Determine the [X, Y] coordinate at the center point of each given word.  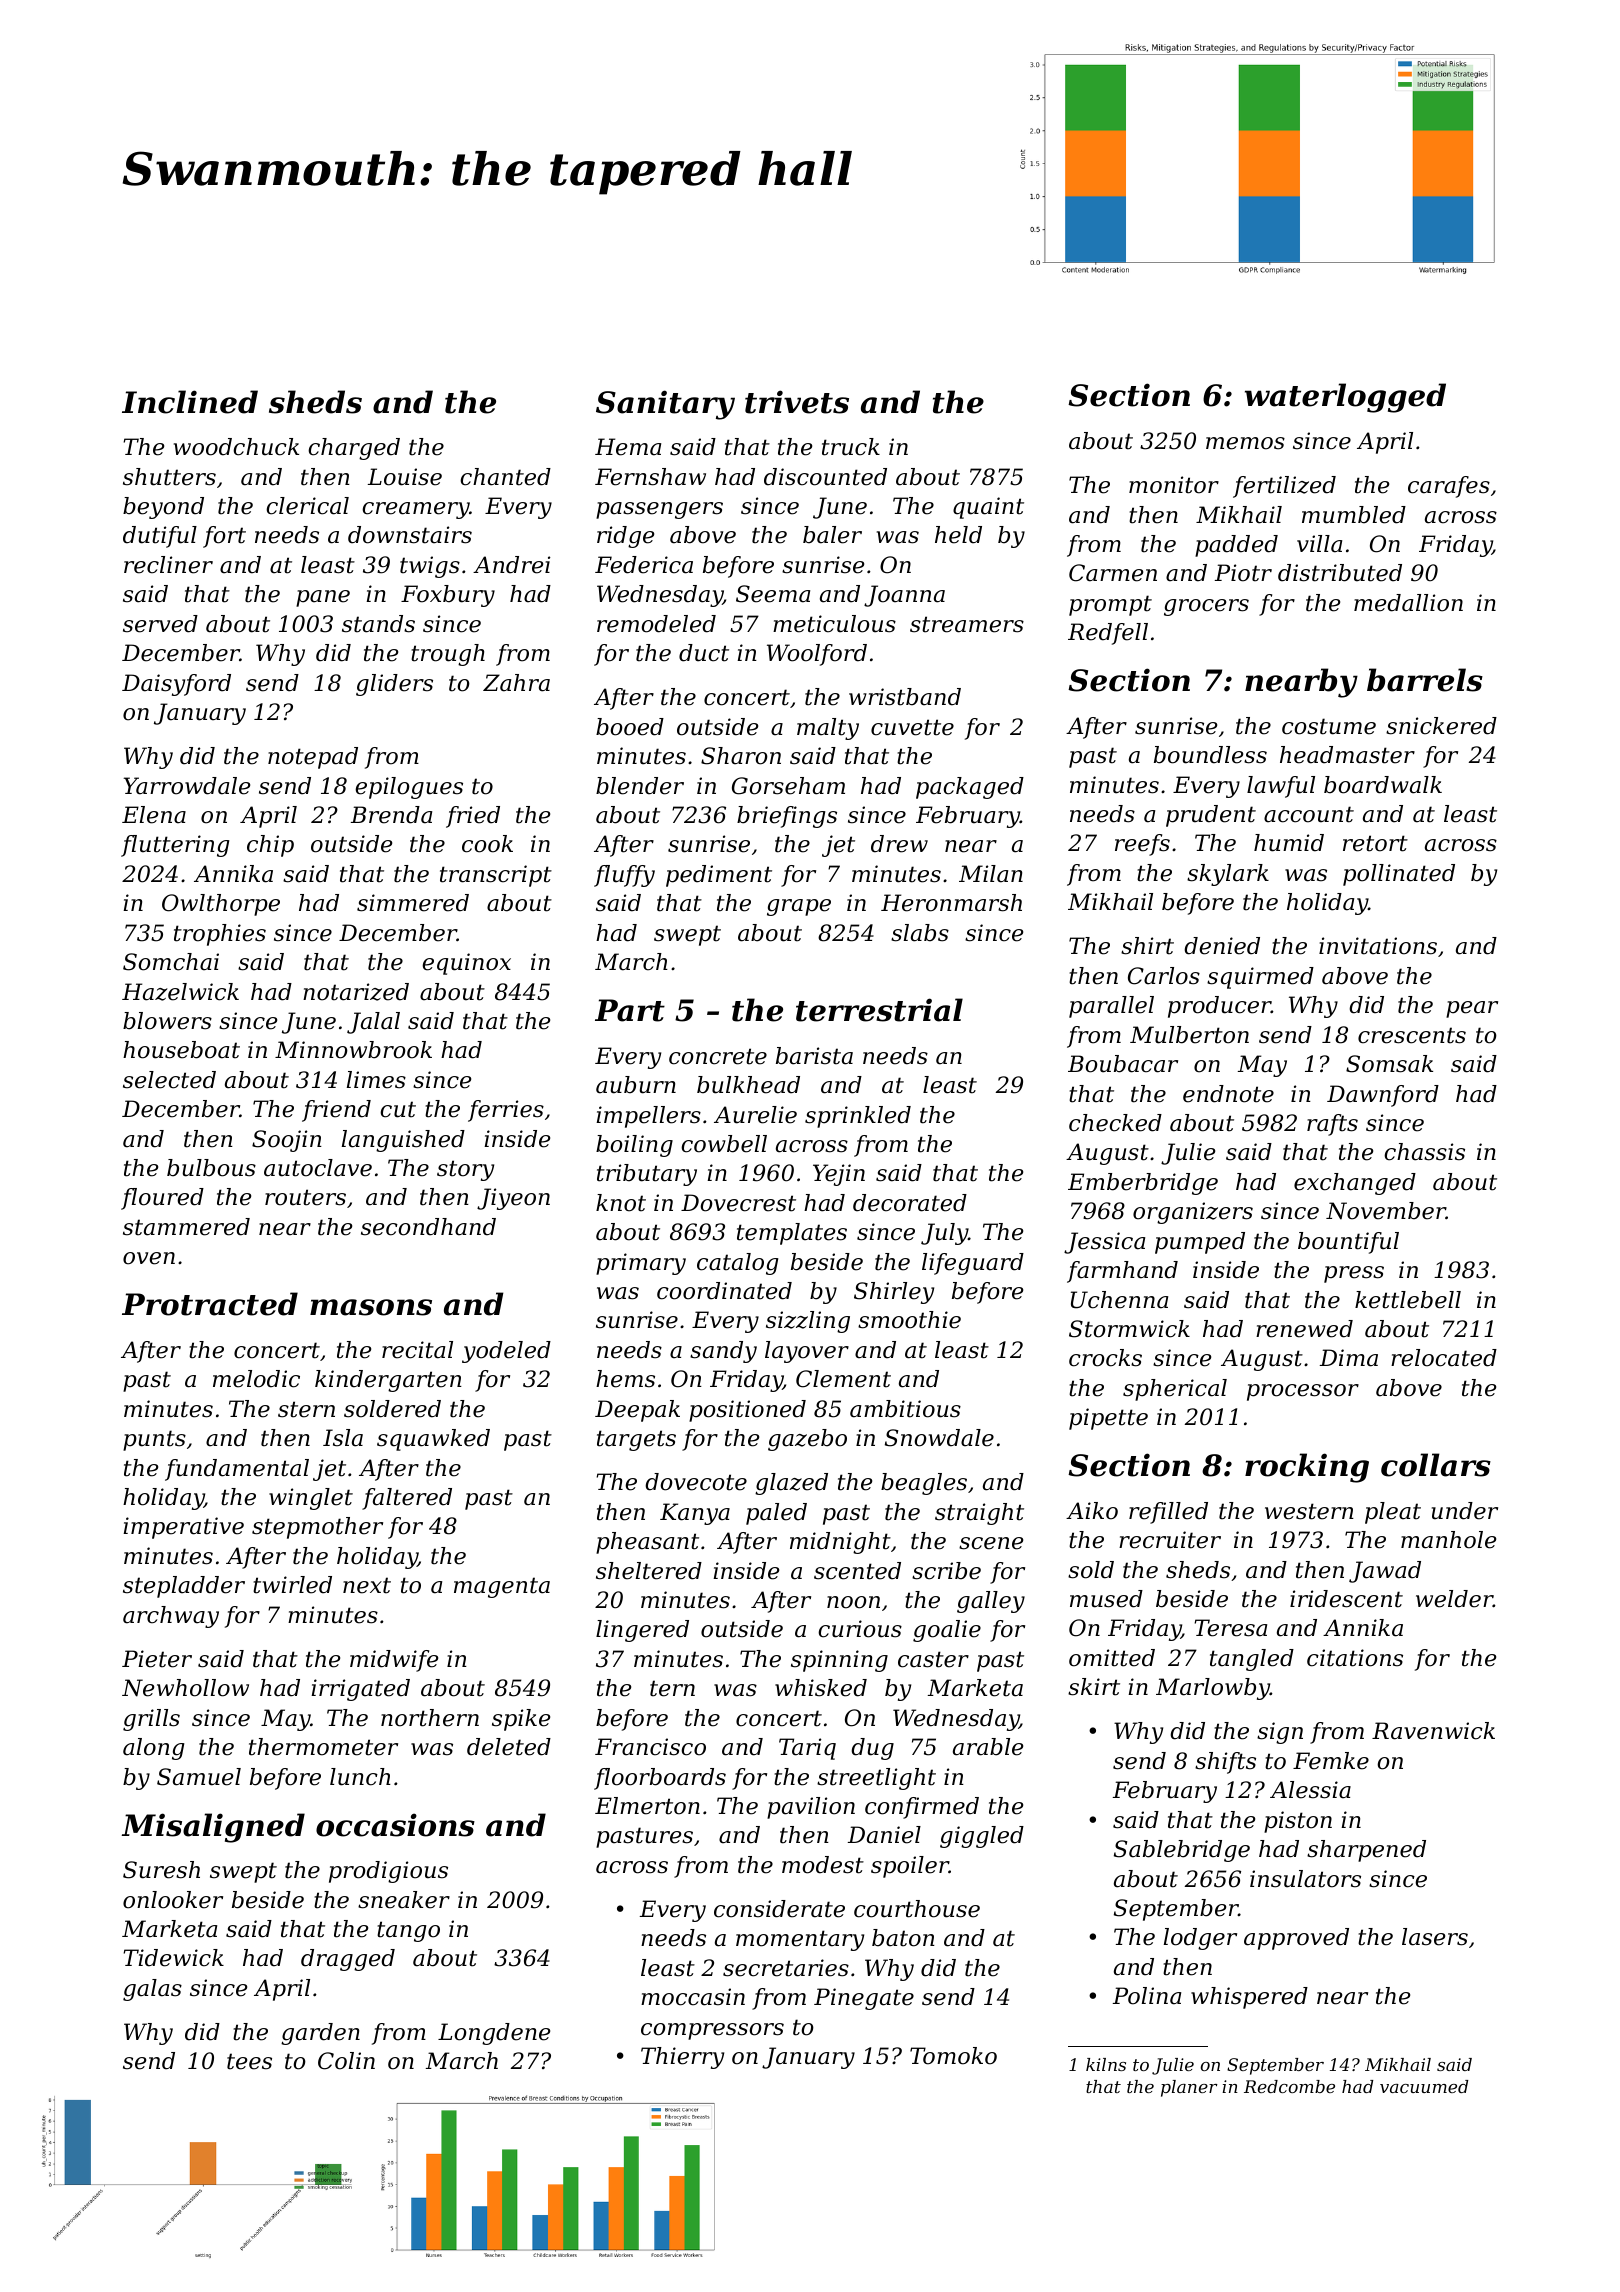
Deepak [637, 1411]
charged [354, 449]
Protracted [210, 1304]
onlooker [173, 1900]
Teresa [1231, 1628]
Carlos [1164, 976]
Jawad [1385, 1572]
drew [899, 844]
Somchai [171, 962]
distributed [1340, 573]
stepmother [317, 1528]
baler [832, 535]
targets [636, 1440]
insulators [1305, 1879]
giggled [982, 1837]
